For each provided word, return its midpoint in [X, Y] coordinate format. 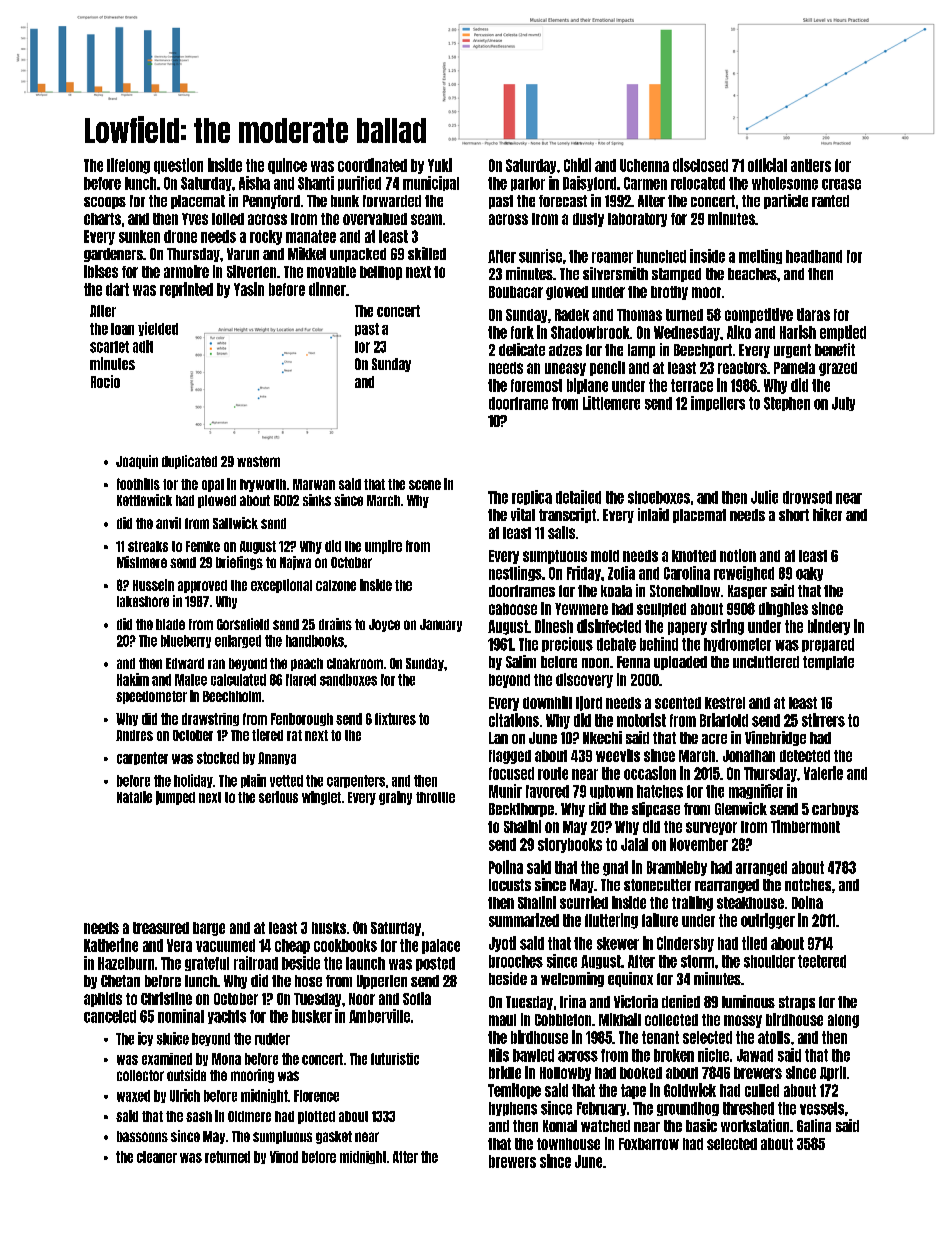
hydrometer [737, 645]
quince [287, 166]
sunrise [540, 256]
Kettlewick [144, 500]
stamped [676, 275]
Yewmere [581, 609]
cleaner [157, 1157]
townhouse [568, 1144]
